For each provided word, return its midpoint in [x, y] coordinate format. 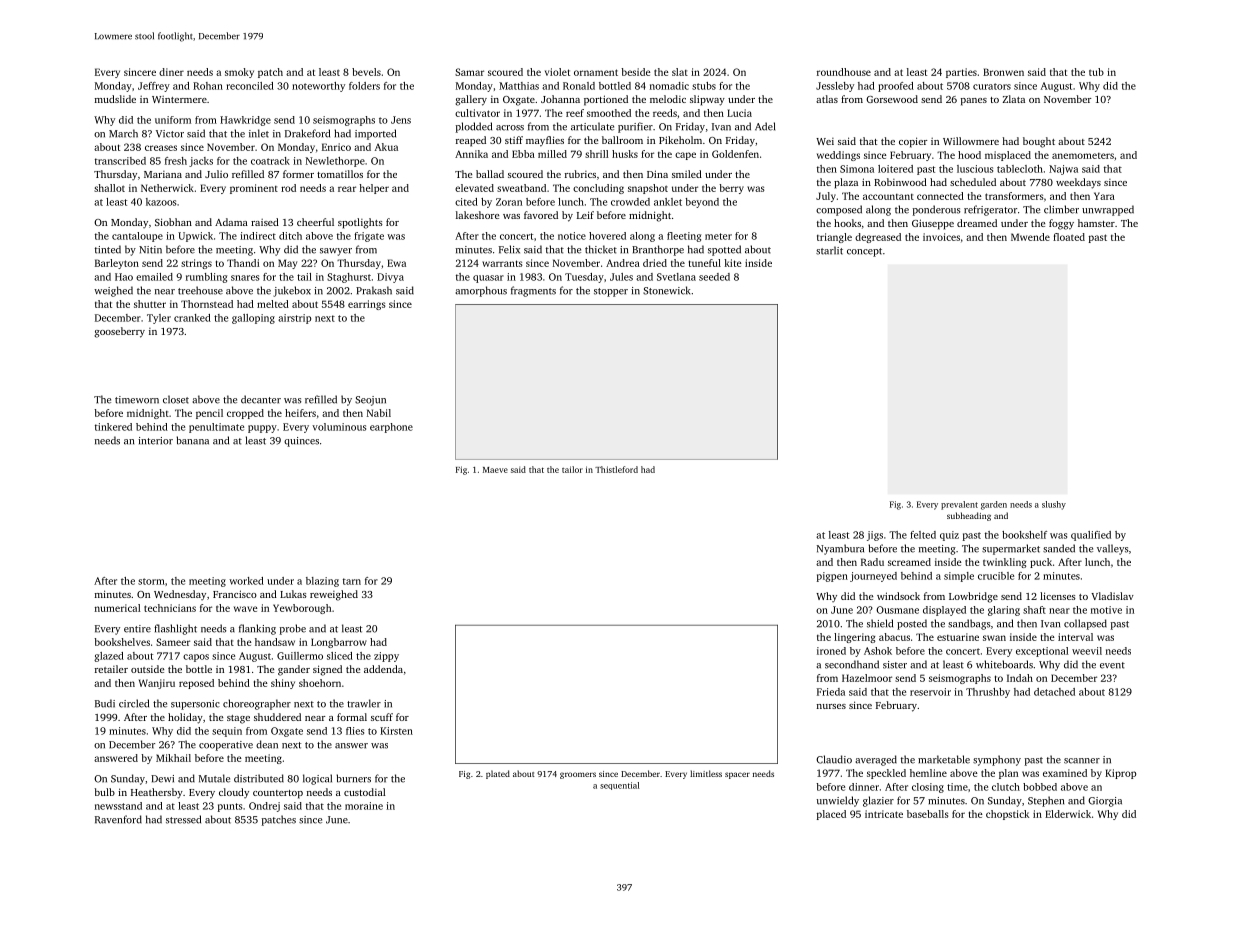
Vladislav [1112, 596]
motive [1106, 610]
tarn [352, 581]
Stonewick [666, 290]
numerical [118, 608]
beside [636, 72]
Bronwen [1003, 72]
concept [864, 252]
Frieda [831, 692]
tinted [108, 249]
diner [171, 72]
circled [134, 703]
